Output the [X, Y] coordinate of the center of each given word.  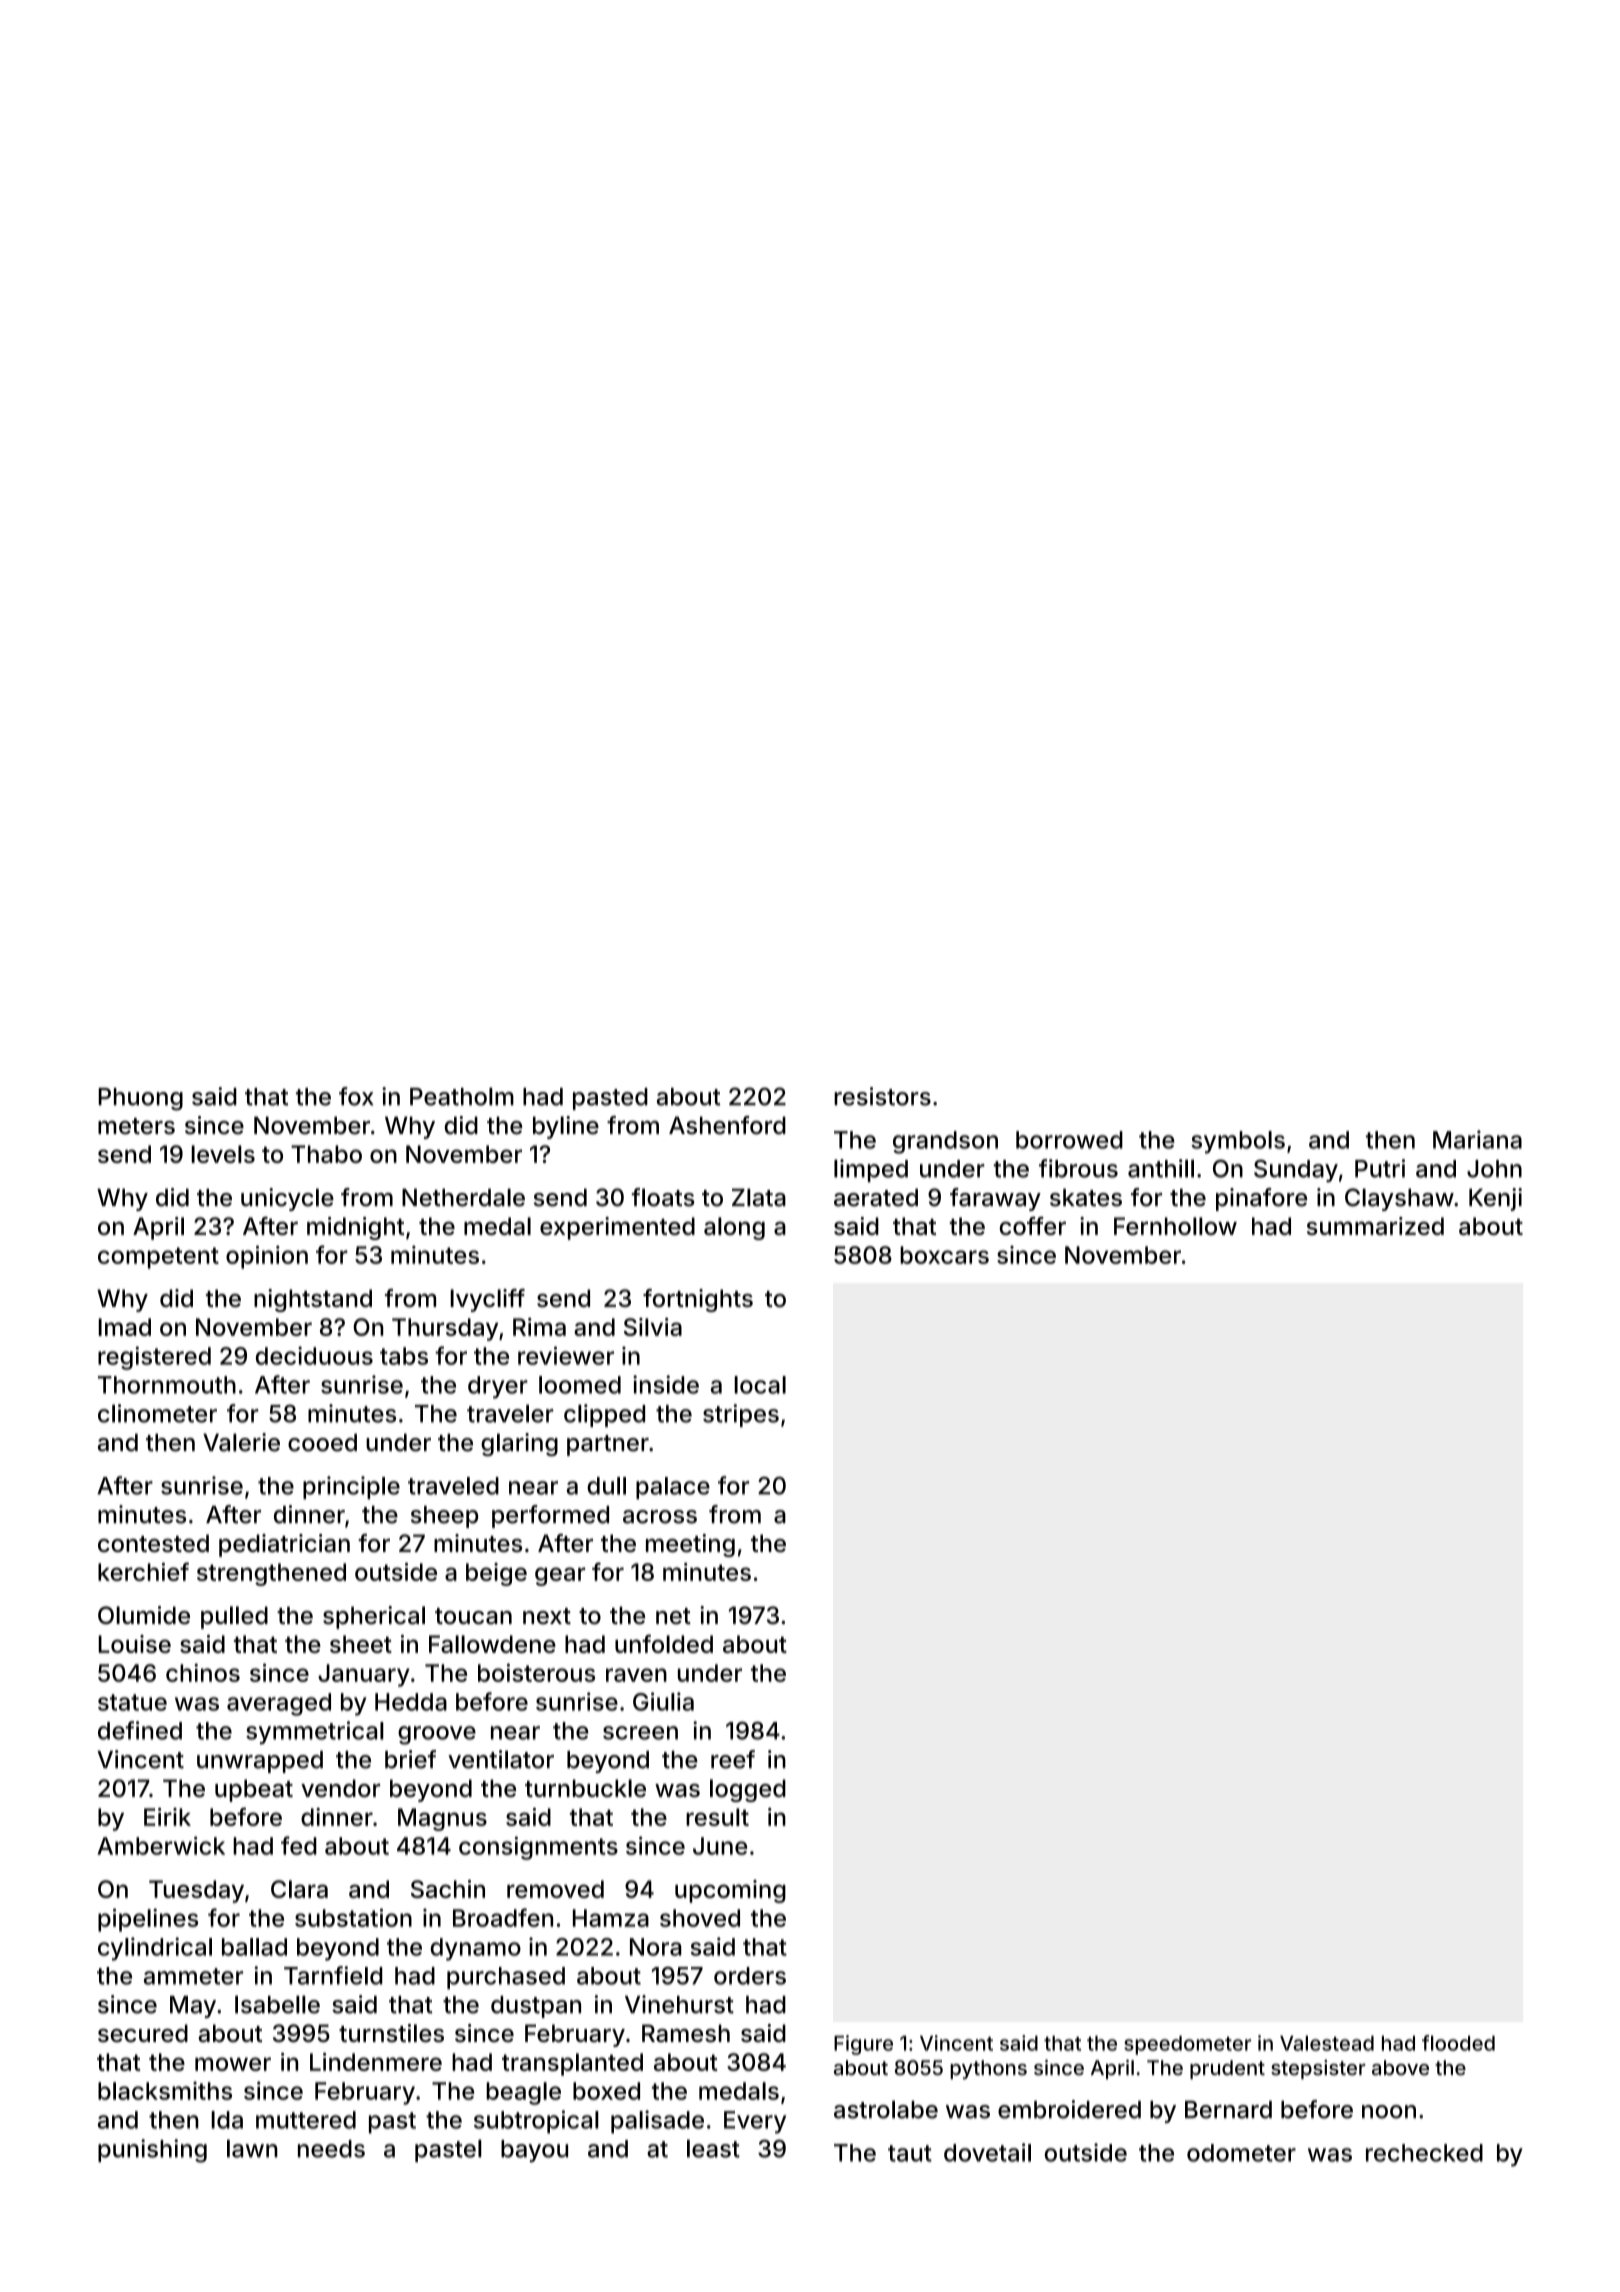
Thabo [326, 1154]
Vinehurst [679, 2004]
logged [748, 1790]
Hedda [411, 1702]
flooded [1458, 2043]
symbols [1238, 1142]
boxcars [944, 1255]
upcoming [730, 1891]
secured [143, 2033]
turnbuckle [585, 1788]
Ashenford [727, 1125]
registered [154, 1358]
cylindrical [155, 1949]
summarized [1375, 1226]
